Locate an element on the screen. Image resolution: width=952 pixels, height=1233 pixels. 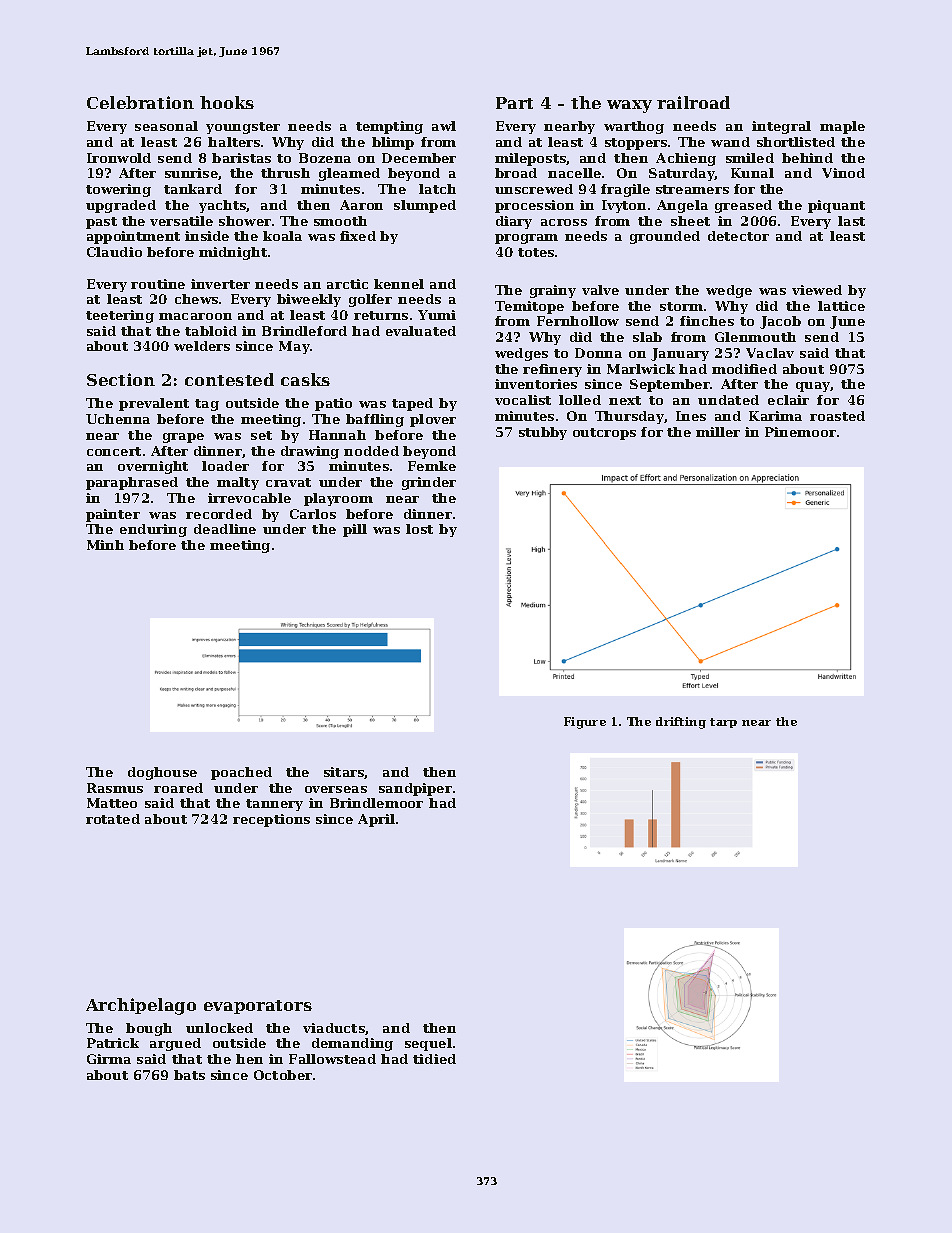
tidied is located at coordinates (434, 1059).
